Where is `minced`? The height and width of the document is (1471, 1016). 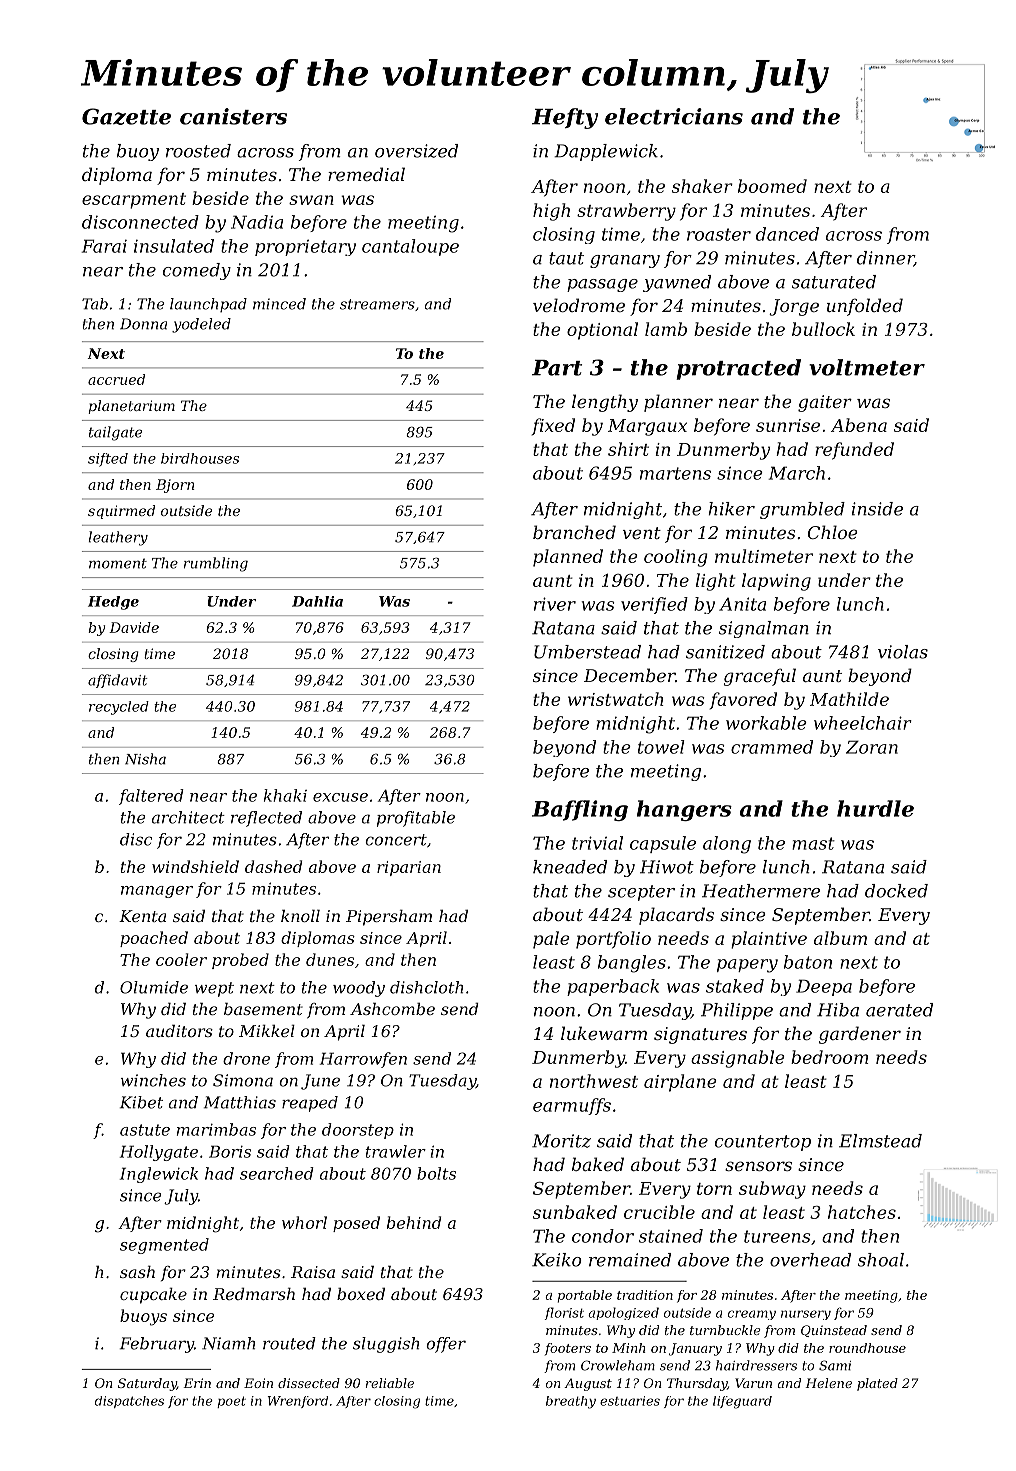
minced is located at coordinates (279, 304).
